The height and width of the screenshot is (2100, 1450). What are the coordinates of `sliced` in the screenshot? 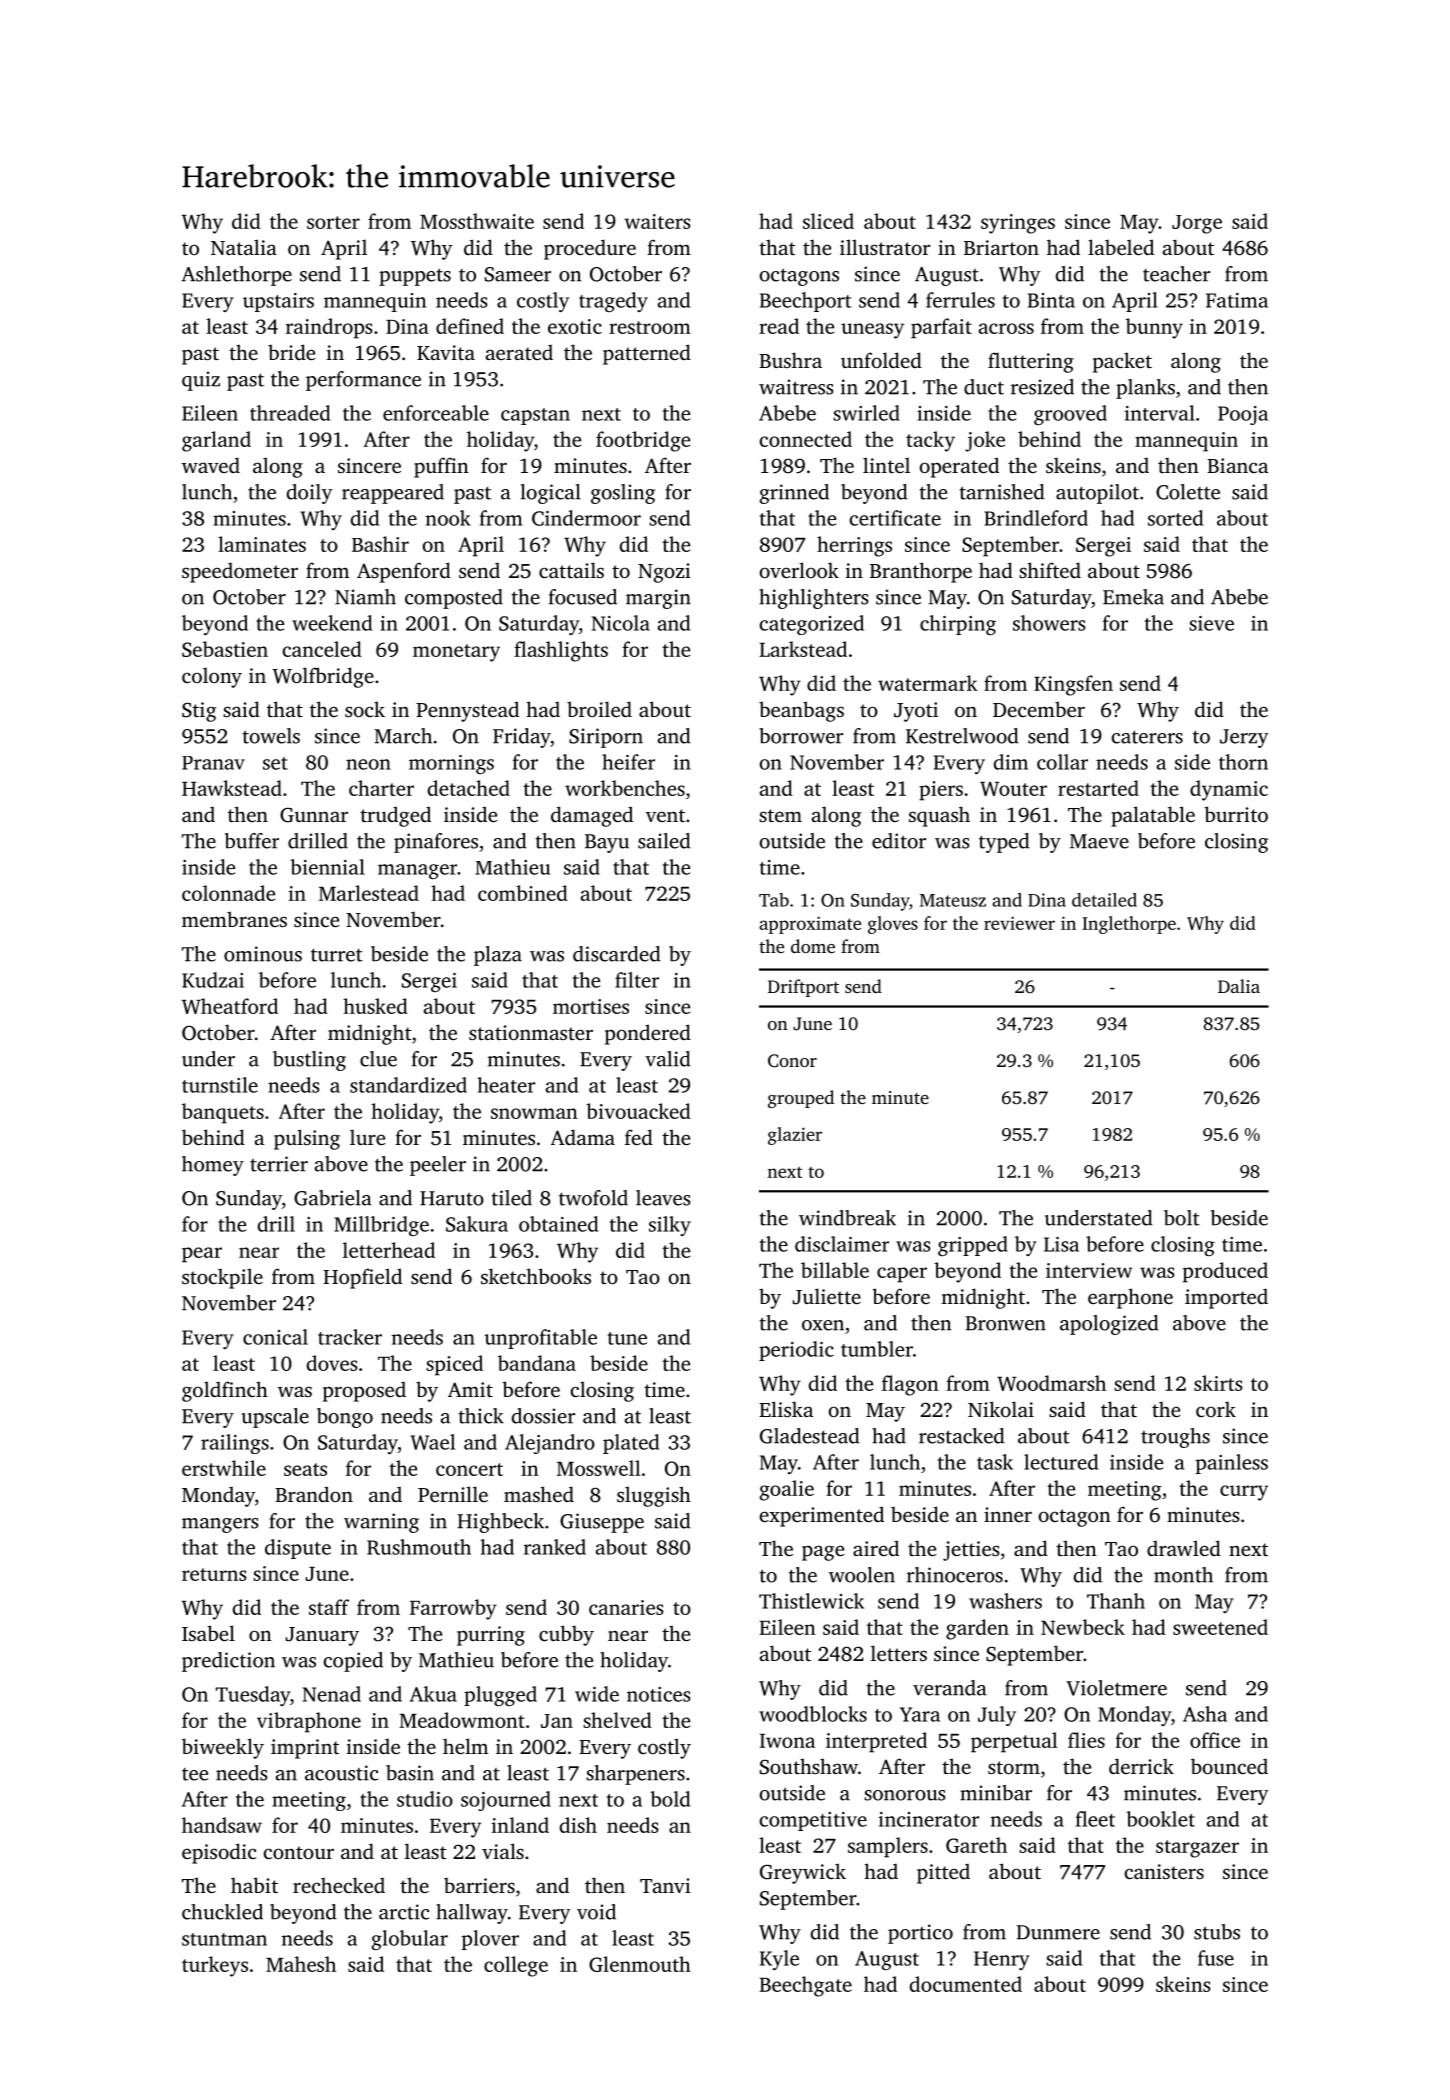 It's located at (828, 221).
